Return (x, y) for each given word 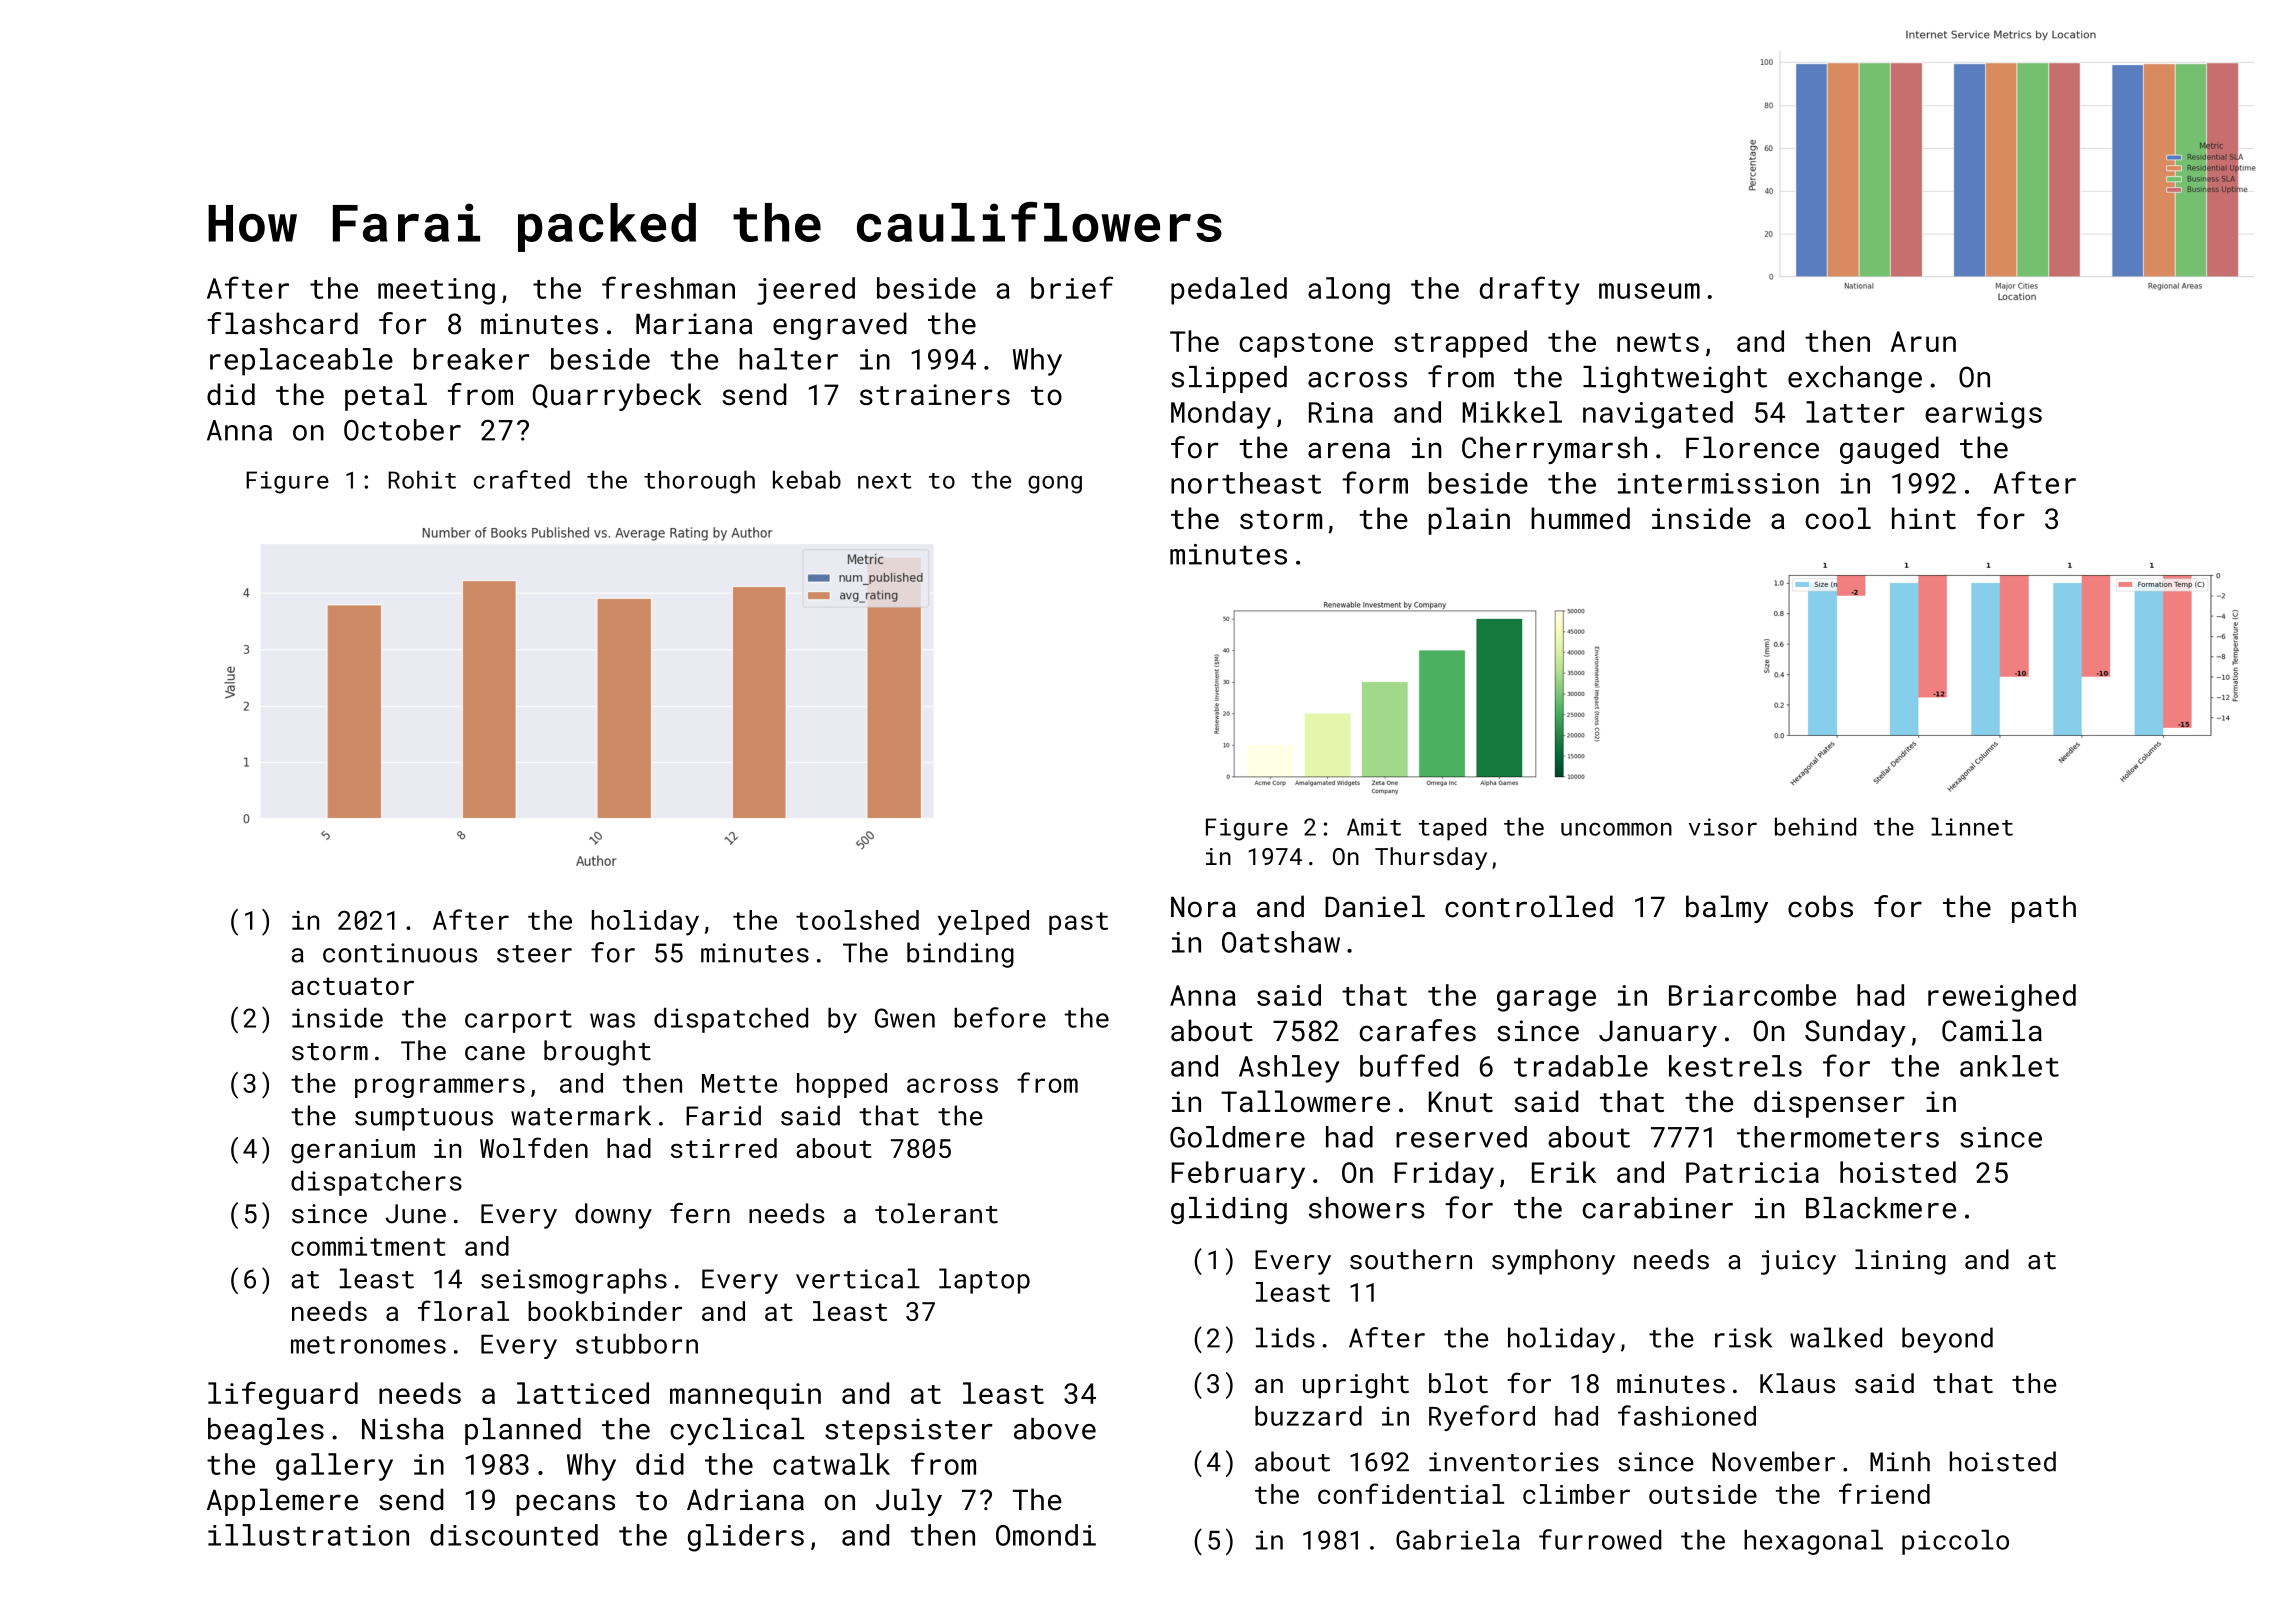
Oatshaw (1281, 942)
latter (1855, 412)
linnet (1972, 826)
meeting (436, 291)
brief (1072, 287)
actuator (353, 986)
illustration (308, 1535)
